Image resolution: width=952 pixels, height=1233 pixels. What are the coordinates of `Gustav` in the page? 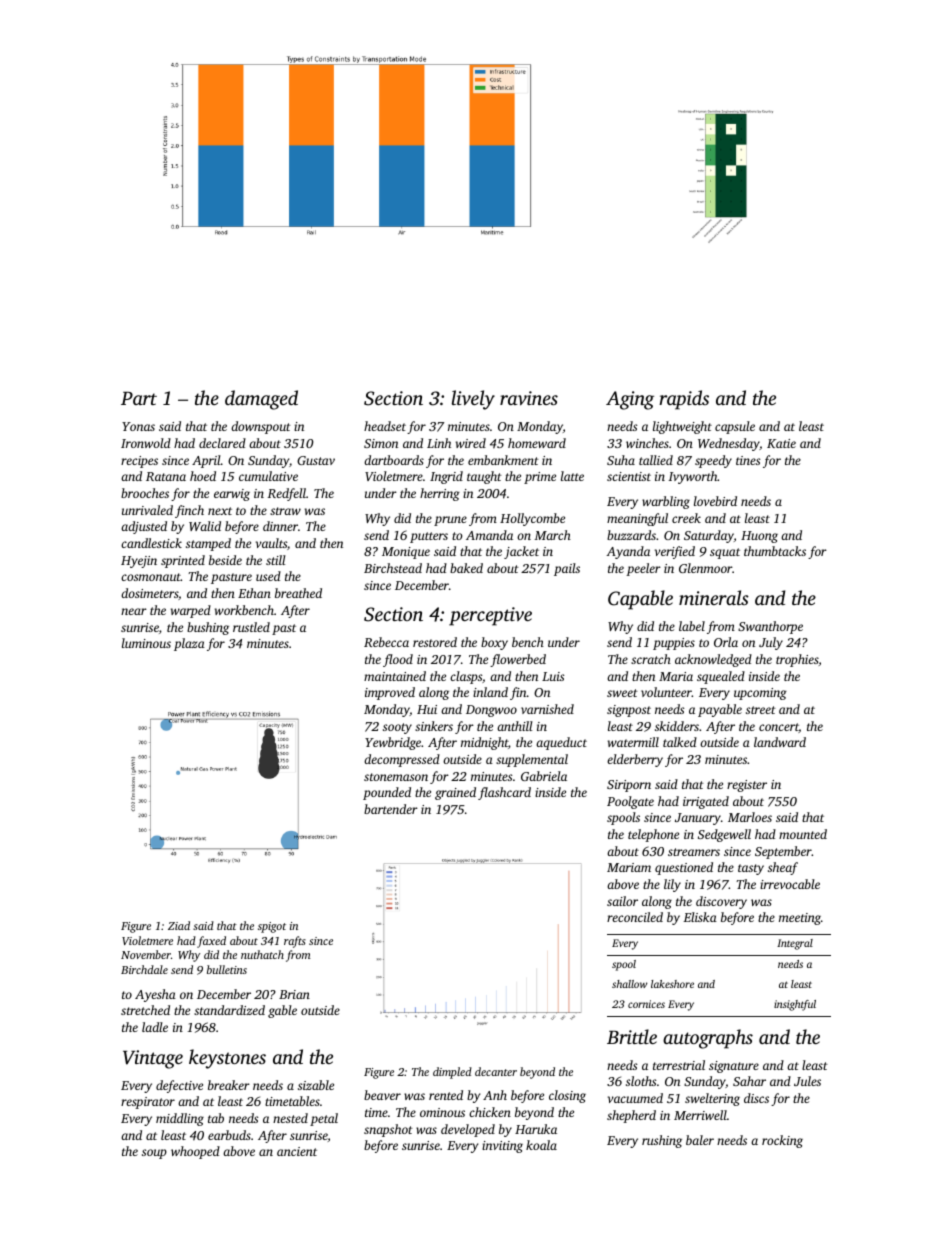 It's located at (316, 460).
